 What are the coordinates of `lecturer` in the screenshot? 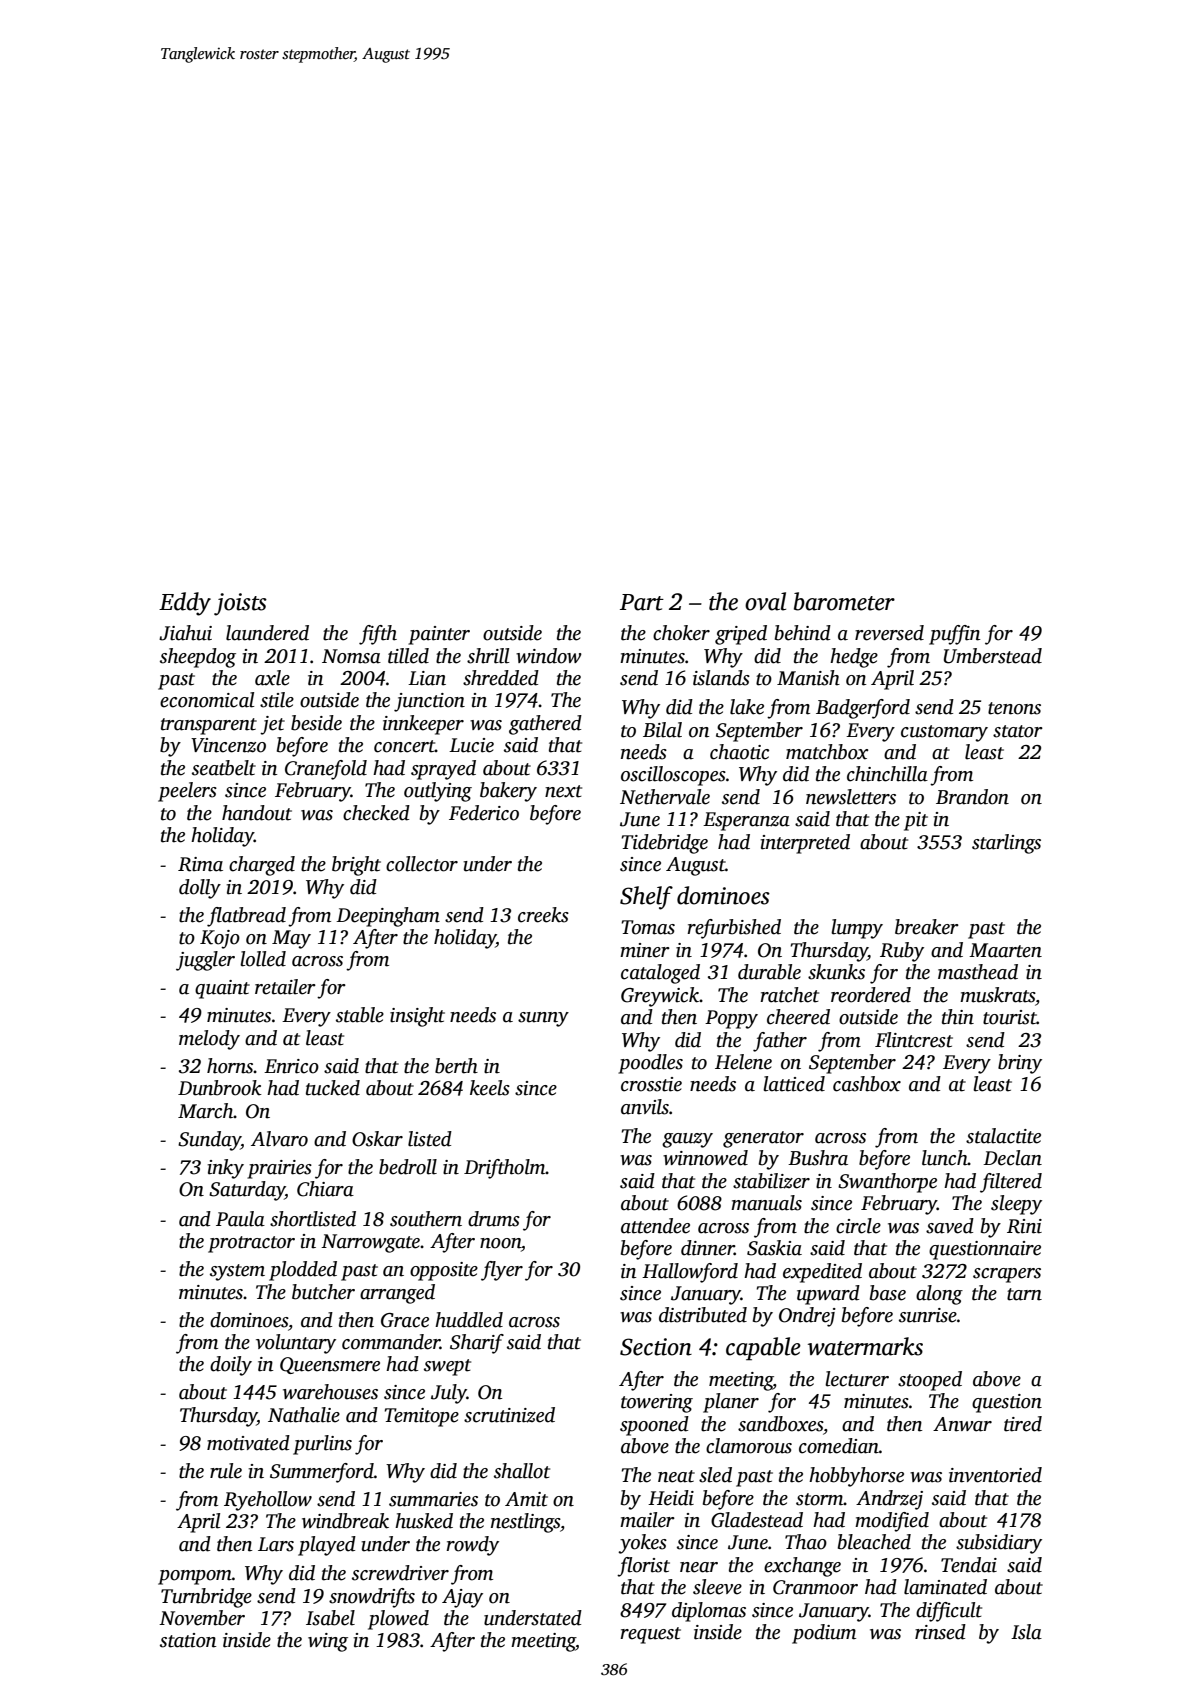 It's located at (857, 1379).
